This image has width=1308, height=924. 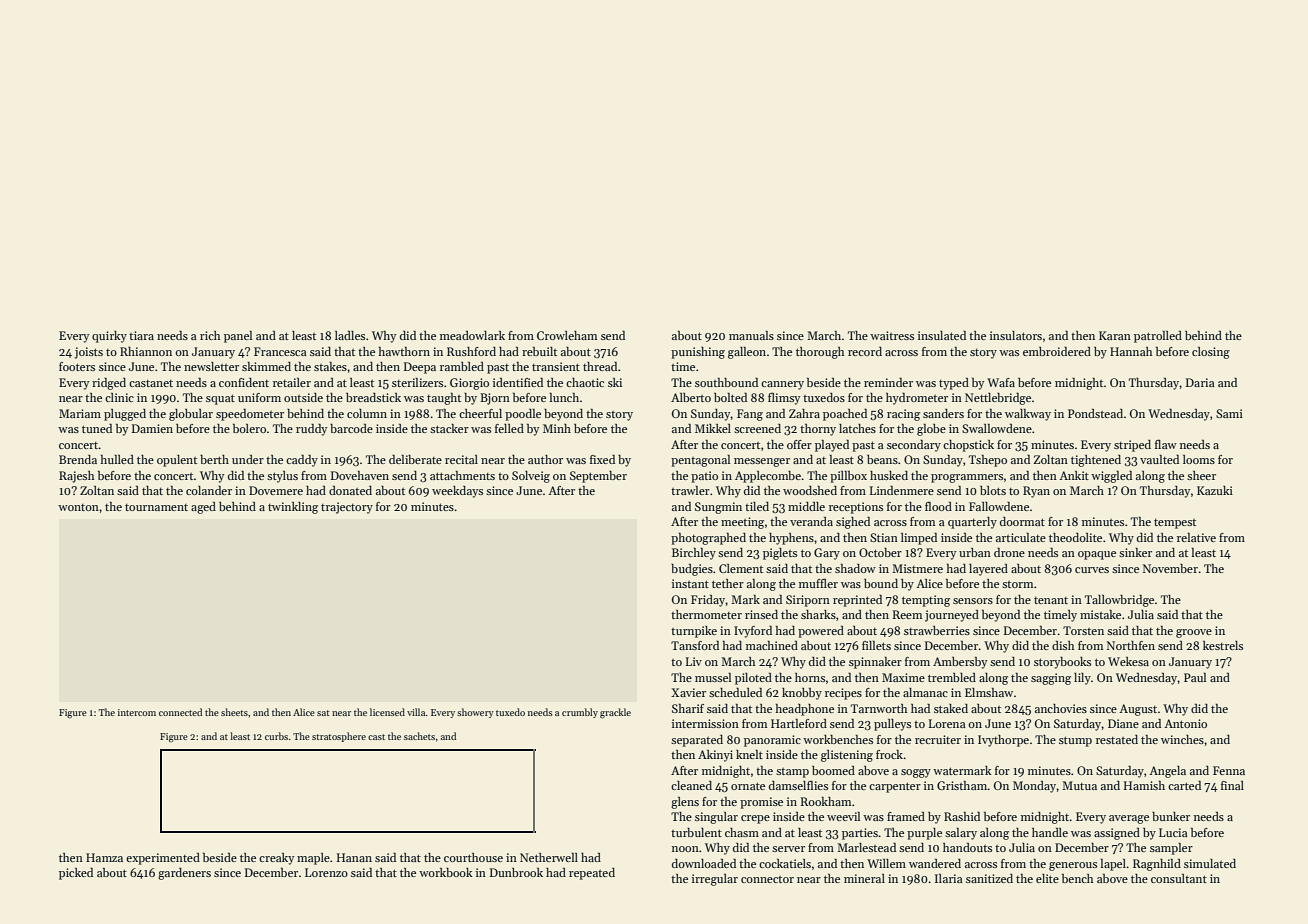 What do you see at coordinates (751, 335) in the image?
I see `manuals` at bounding box center [751, 335].
